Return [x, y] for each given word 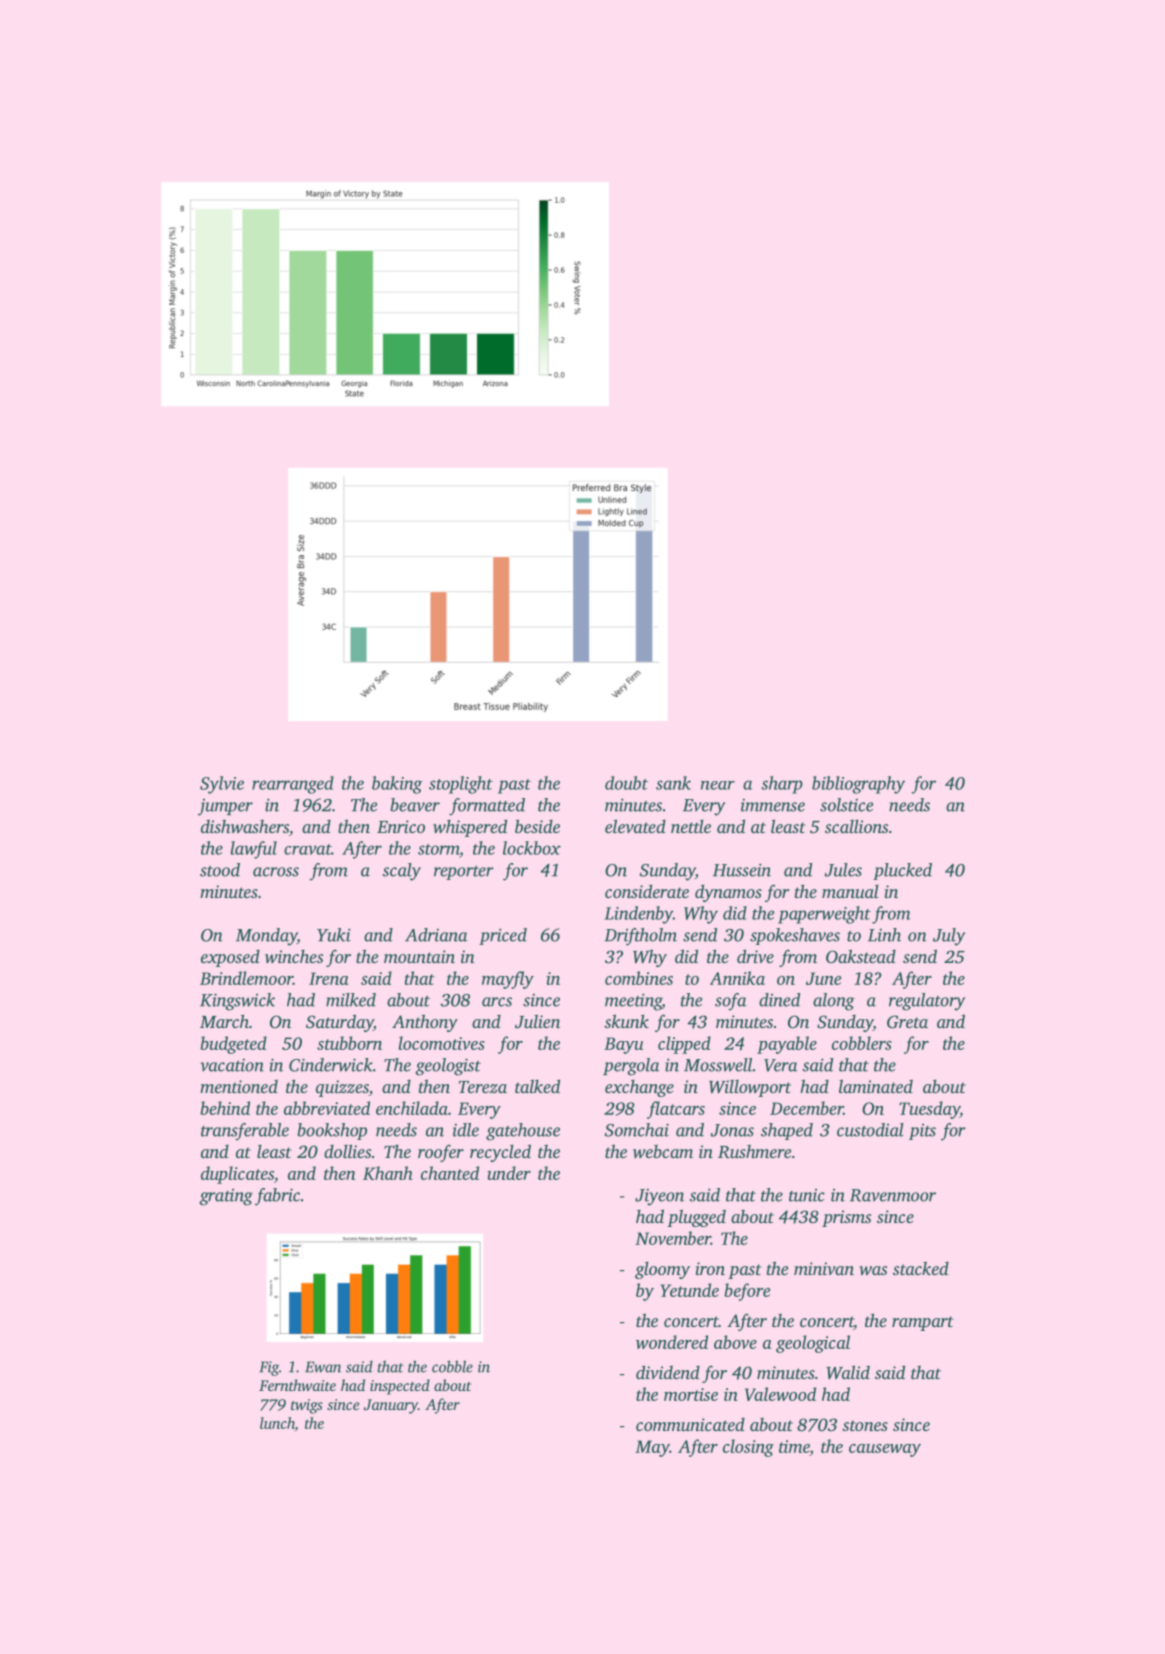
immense [773, 805]
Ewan [323, 1367]
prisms [846, 1218]
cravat [307, 849]
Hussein [742, 870]
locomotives [441, 1043]
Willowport [750, 1088]
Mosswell [718, 1065]
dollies [347, 1151]
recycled [500, 1153]
